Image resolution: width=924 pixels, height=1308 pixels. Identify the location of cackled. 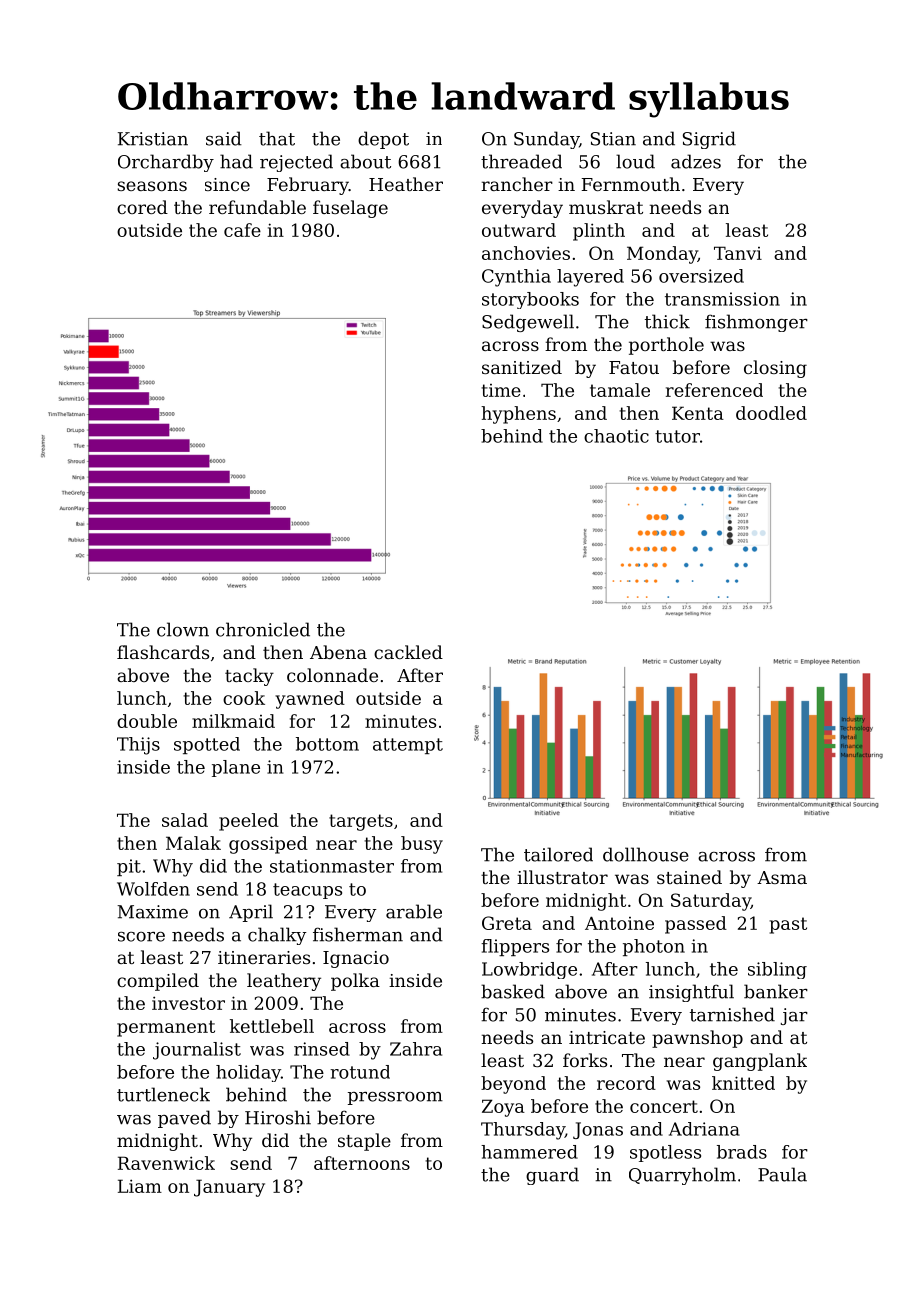
(408, 652).
